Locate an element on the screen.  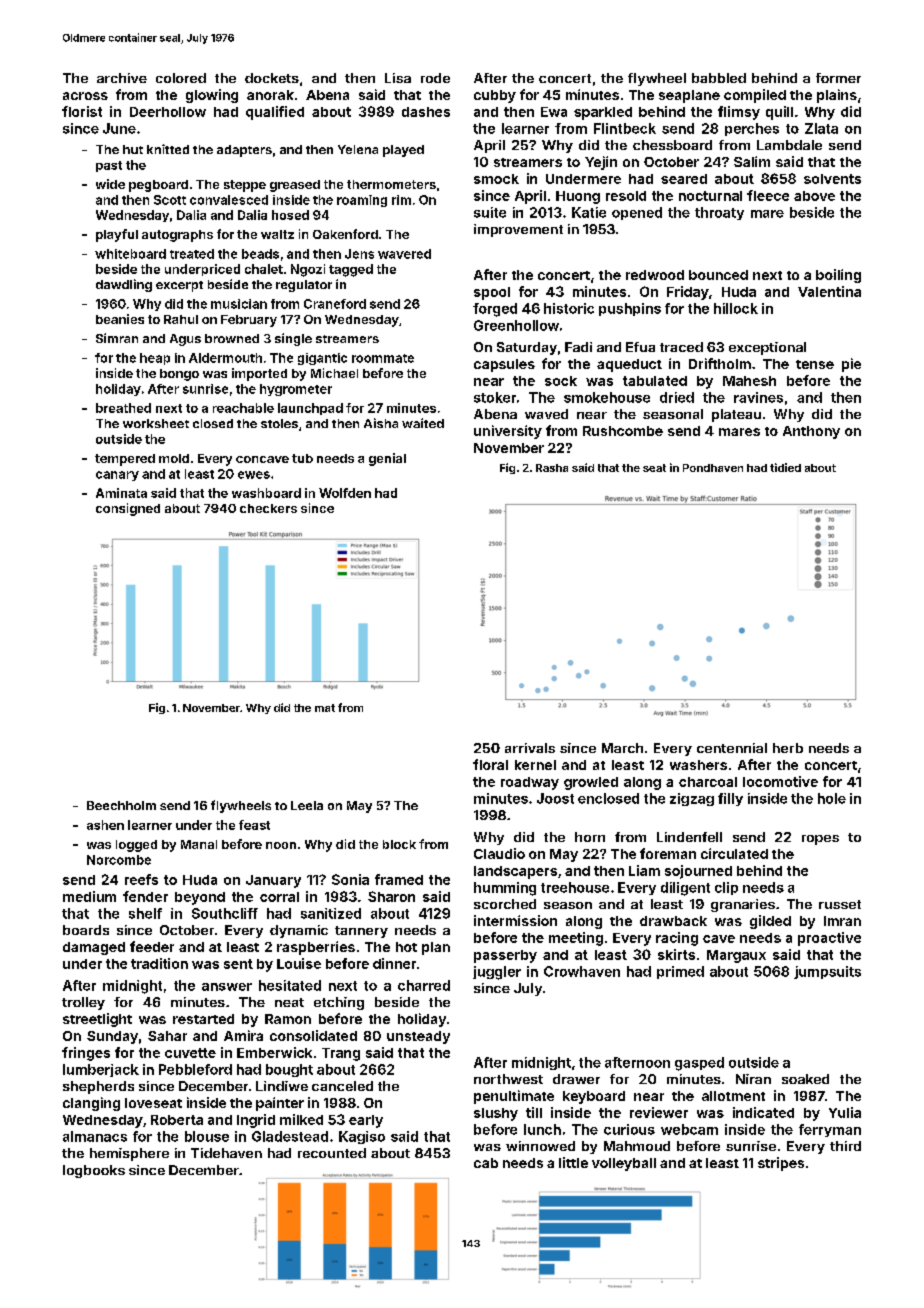
former is located at coordinates (838, 78).
